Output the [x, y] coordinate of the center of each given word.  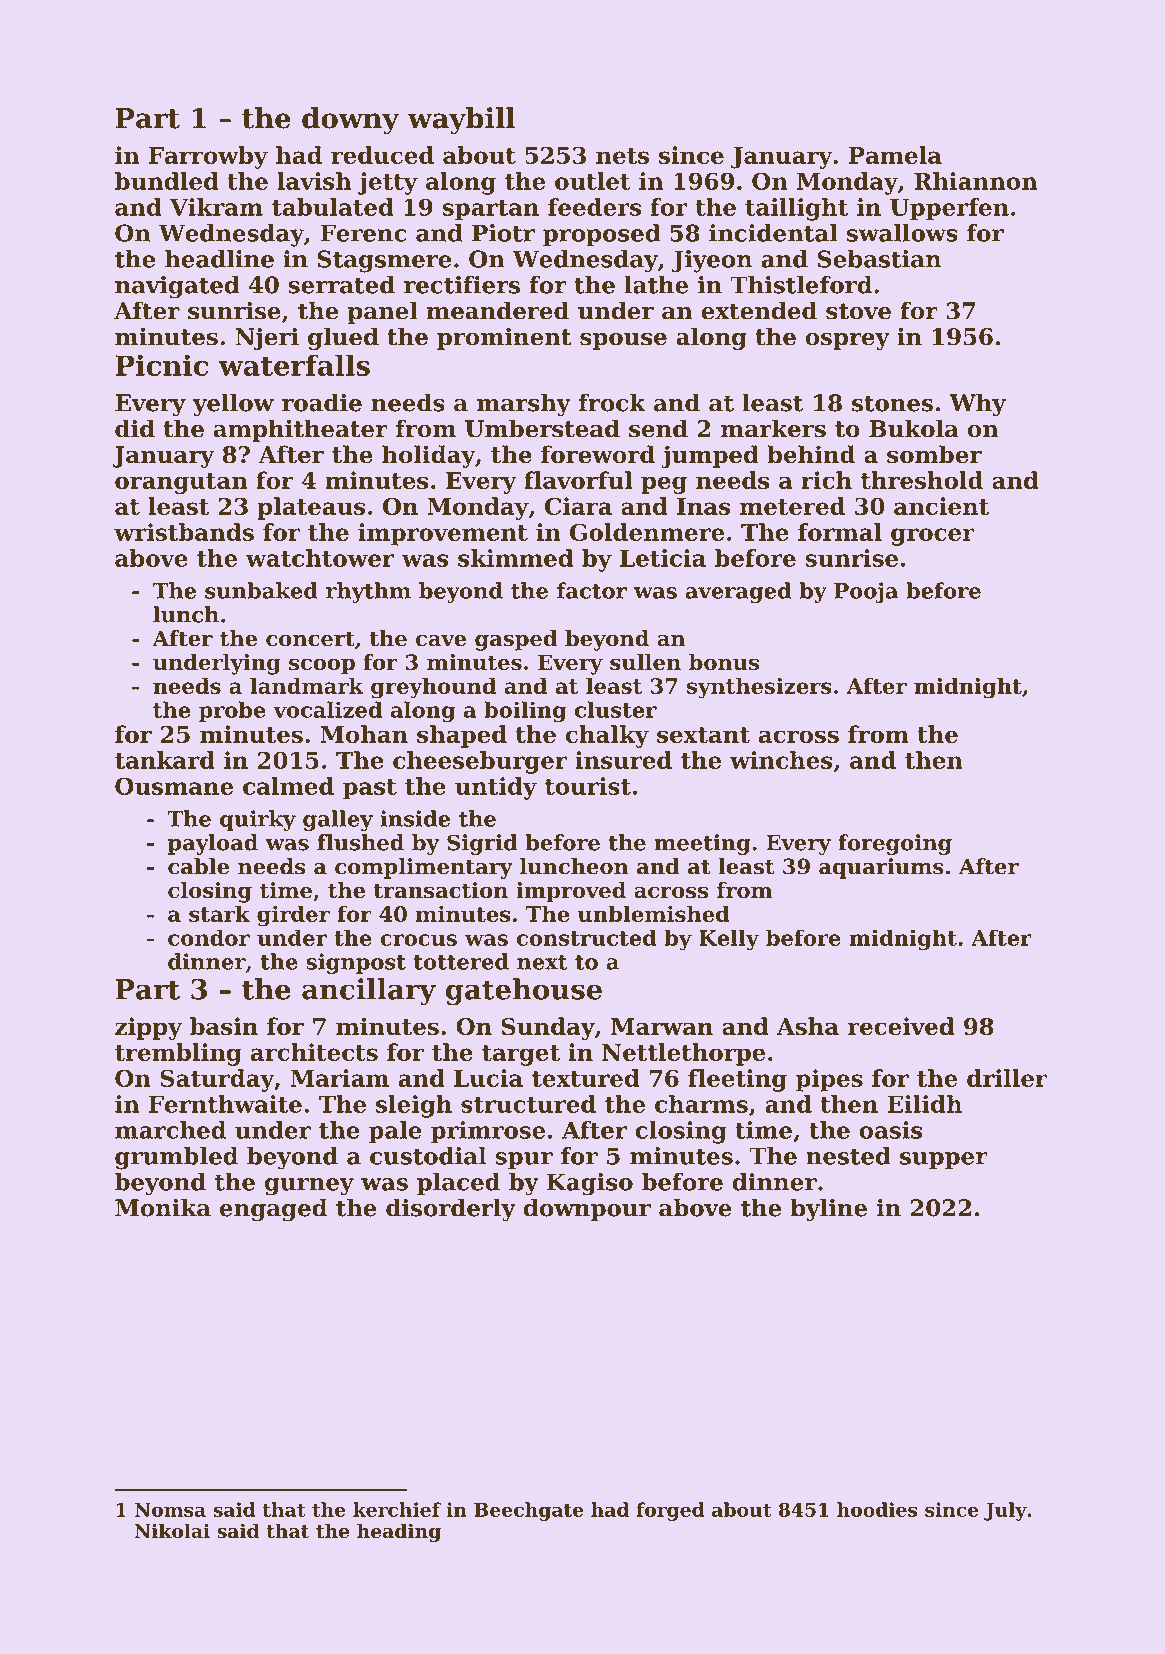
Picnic [161, 365]
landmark [307, 685]
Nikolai [172, 1531]
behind [811, 454]
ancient [941, 506]
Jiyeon [711, 261]
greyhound [433, 688]
